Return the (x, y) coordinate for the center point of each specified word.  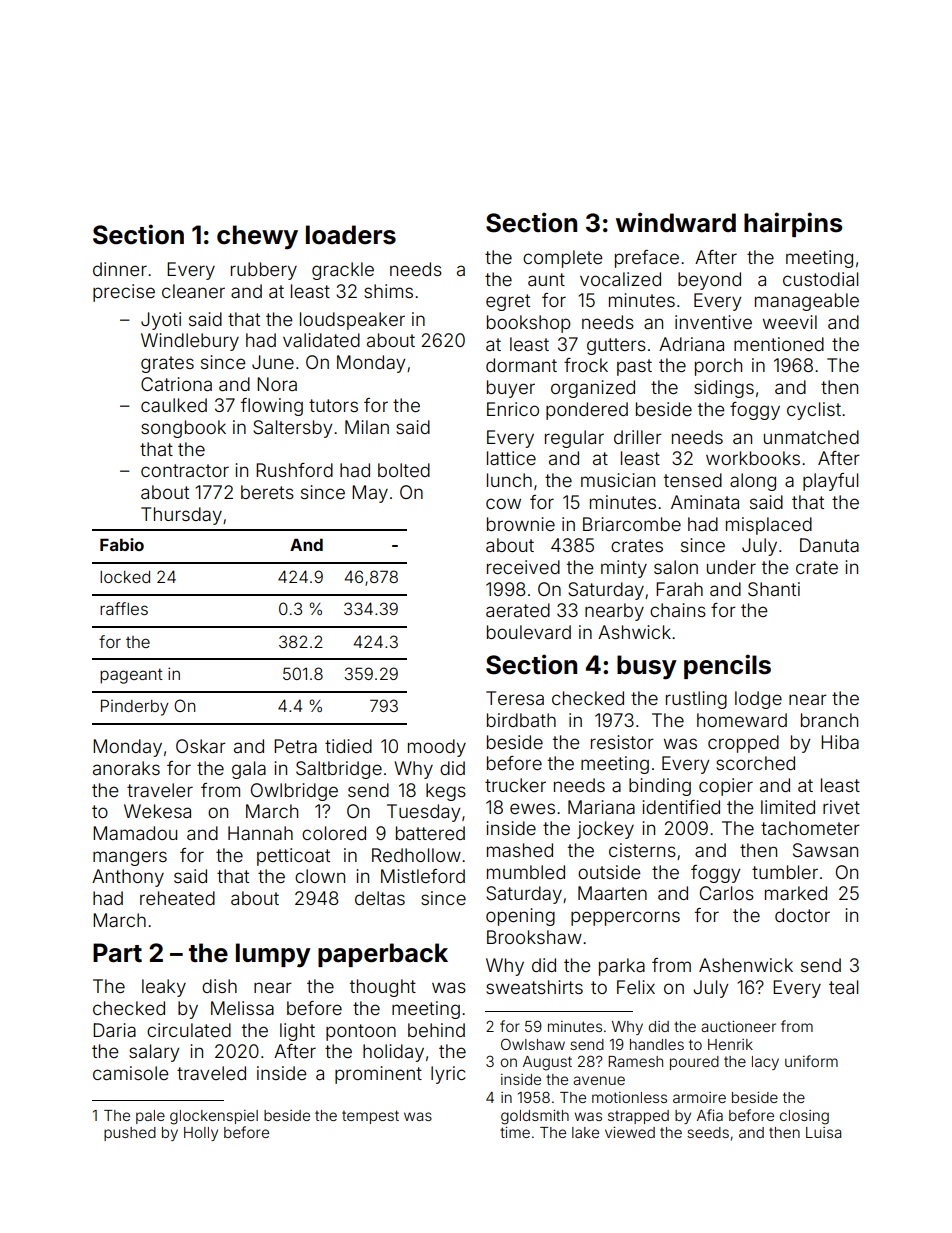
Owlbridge (294, 792)
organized (593, 389)
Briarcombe (632, 524)
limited (788, 807)
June (273, 362)
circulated (189, 1030)
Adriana (691, 344)
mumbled (526, 872)
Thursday (181, 516)
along (753, 482)
